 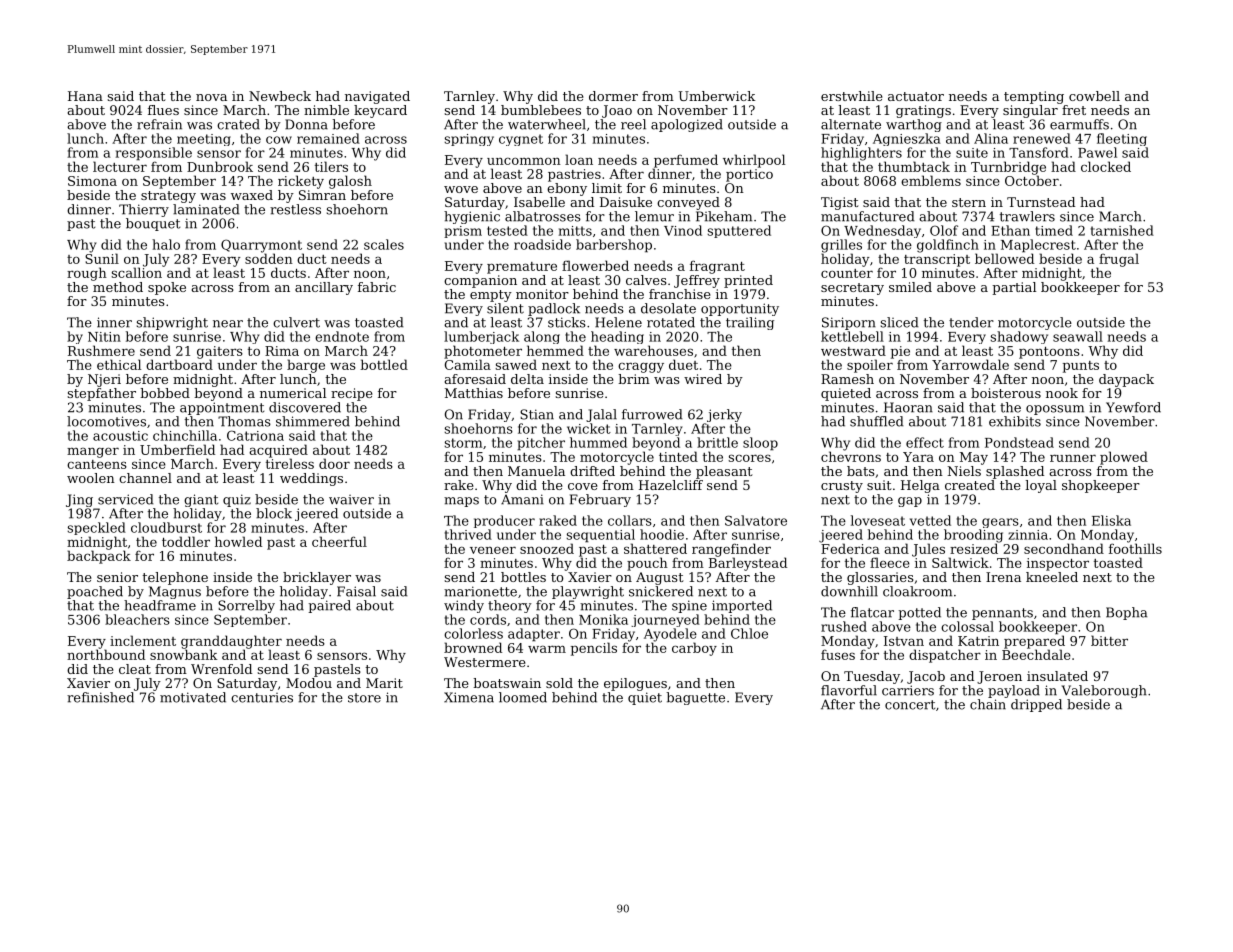 What do you see at coordinates (92, 181) in the page?
I see `Simona` at bounding box center [92, 181].
